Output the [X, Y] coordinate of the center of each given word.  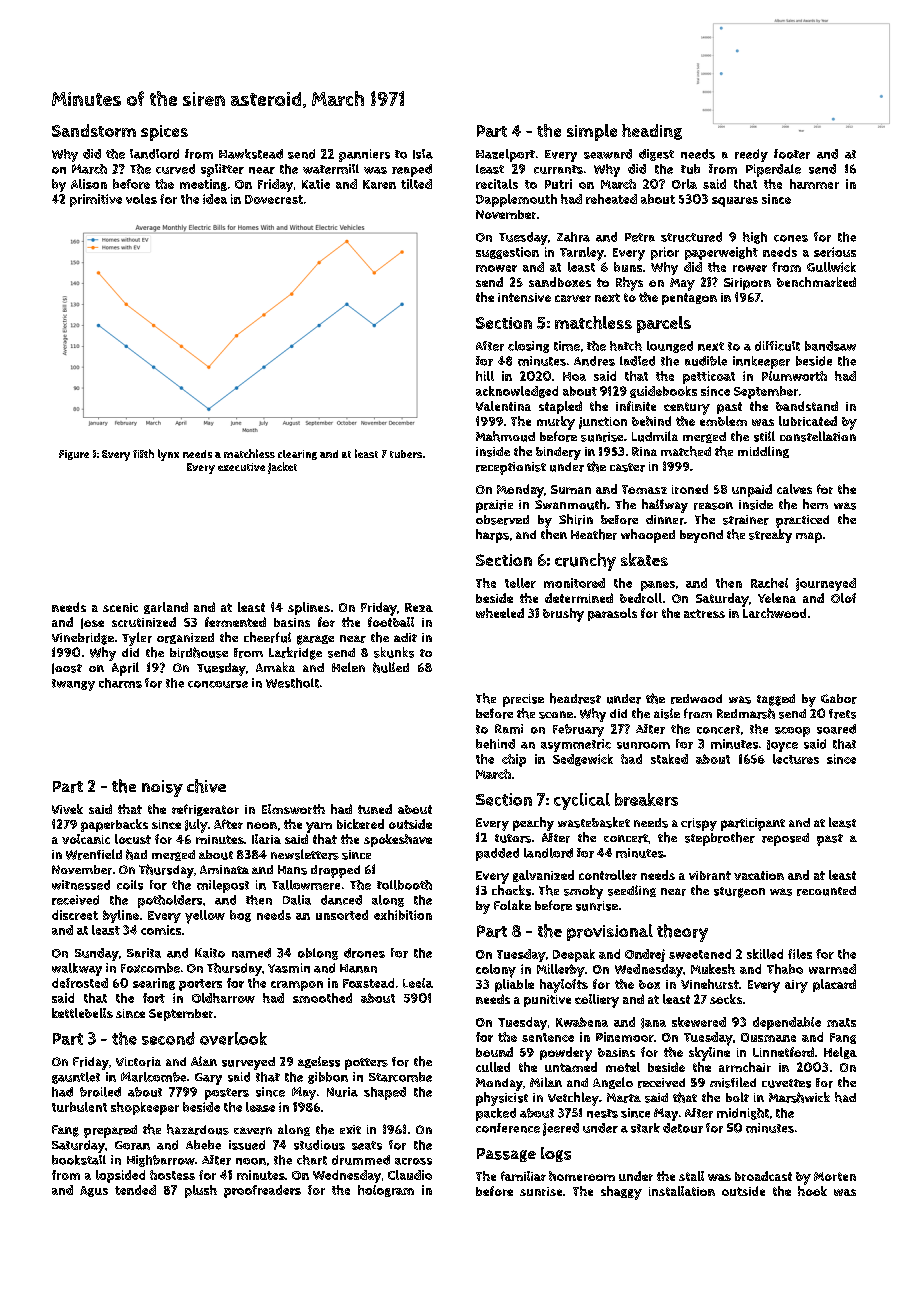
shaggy [621, 1193]
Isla [423, 154]
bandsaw [830, 346]
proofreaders [262, 1191]
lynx [168, 455]
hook [812, 1191]
